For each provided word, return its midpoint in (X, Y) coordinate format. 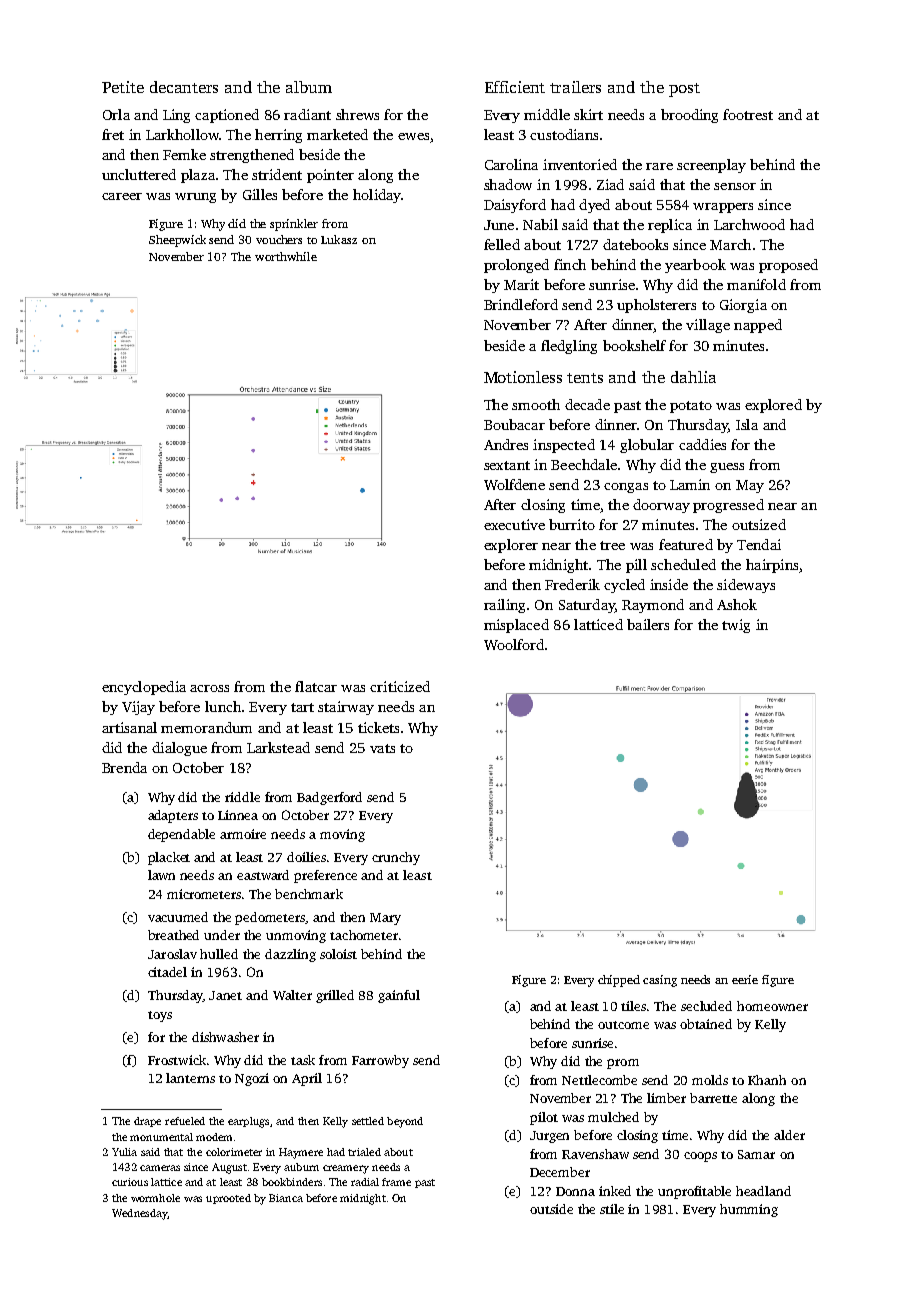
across (209, 688)
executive (514, 524)
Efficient (515, 87)
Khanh (767, 1080)
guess (727, 468)
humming (749, 1210)
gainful (399, 996)
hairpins (772, 566)
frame (396, 1182)
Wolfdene (514, 484)
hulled (219, 954)
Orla (116, 114)
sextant (507, 465)
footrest (748, 114)
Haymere (301, 1153)
